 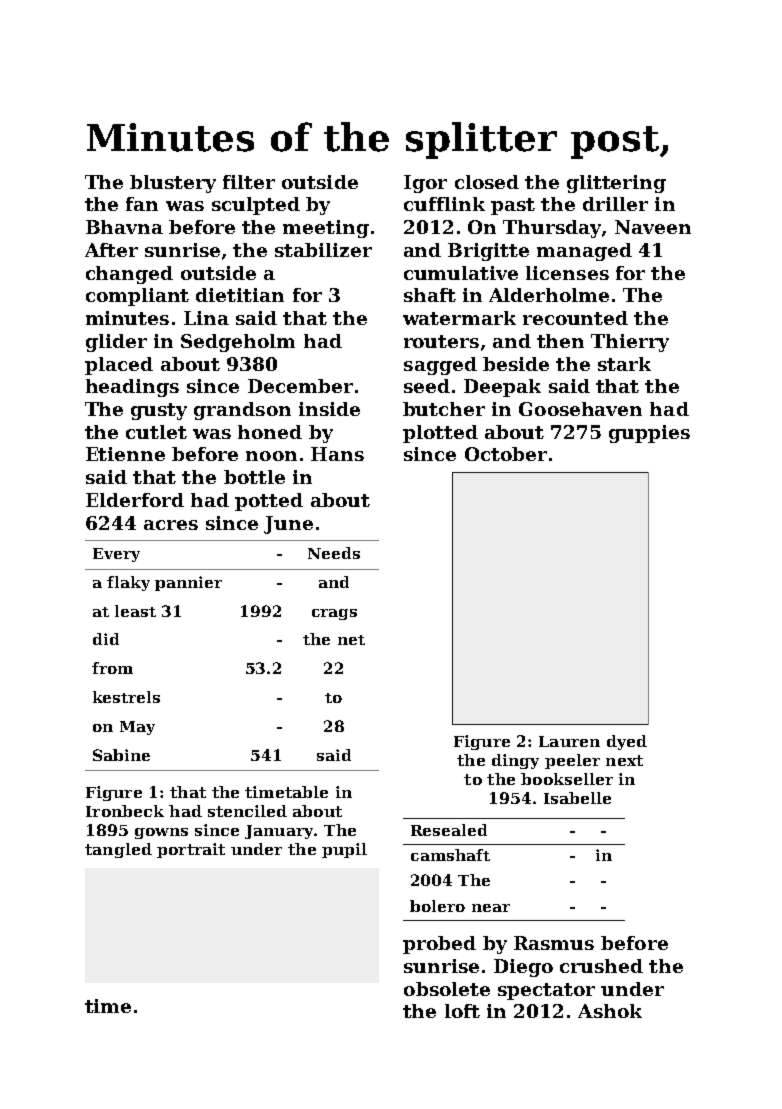 I want to click on Lauren, so click(x=569, y=741).
